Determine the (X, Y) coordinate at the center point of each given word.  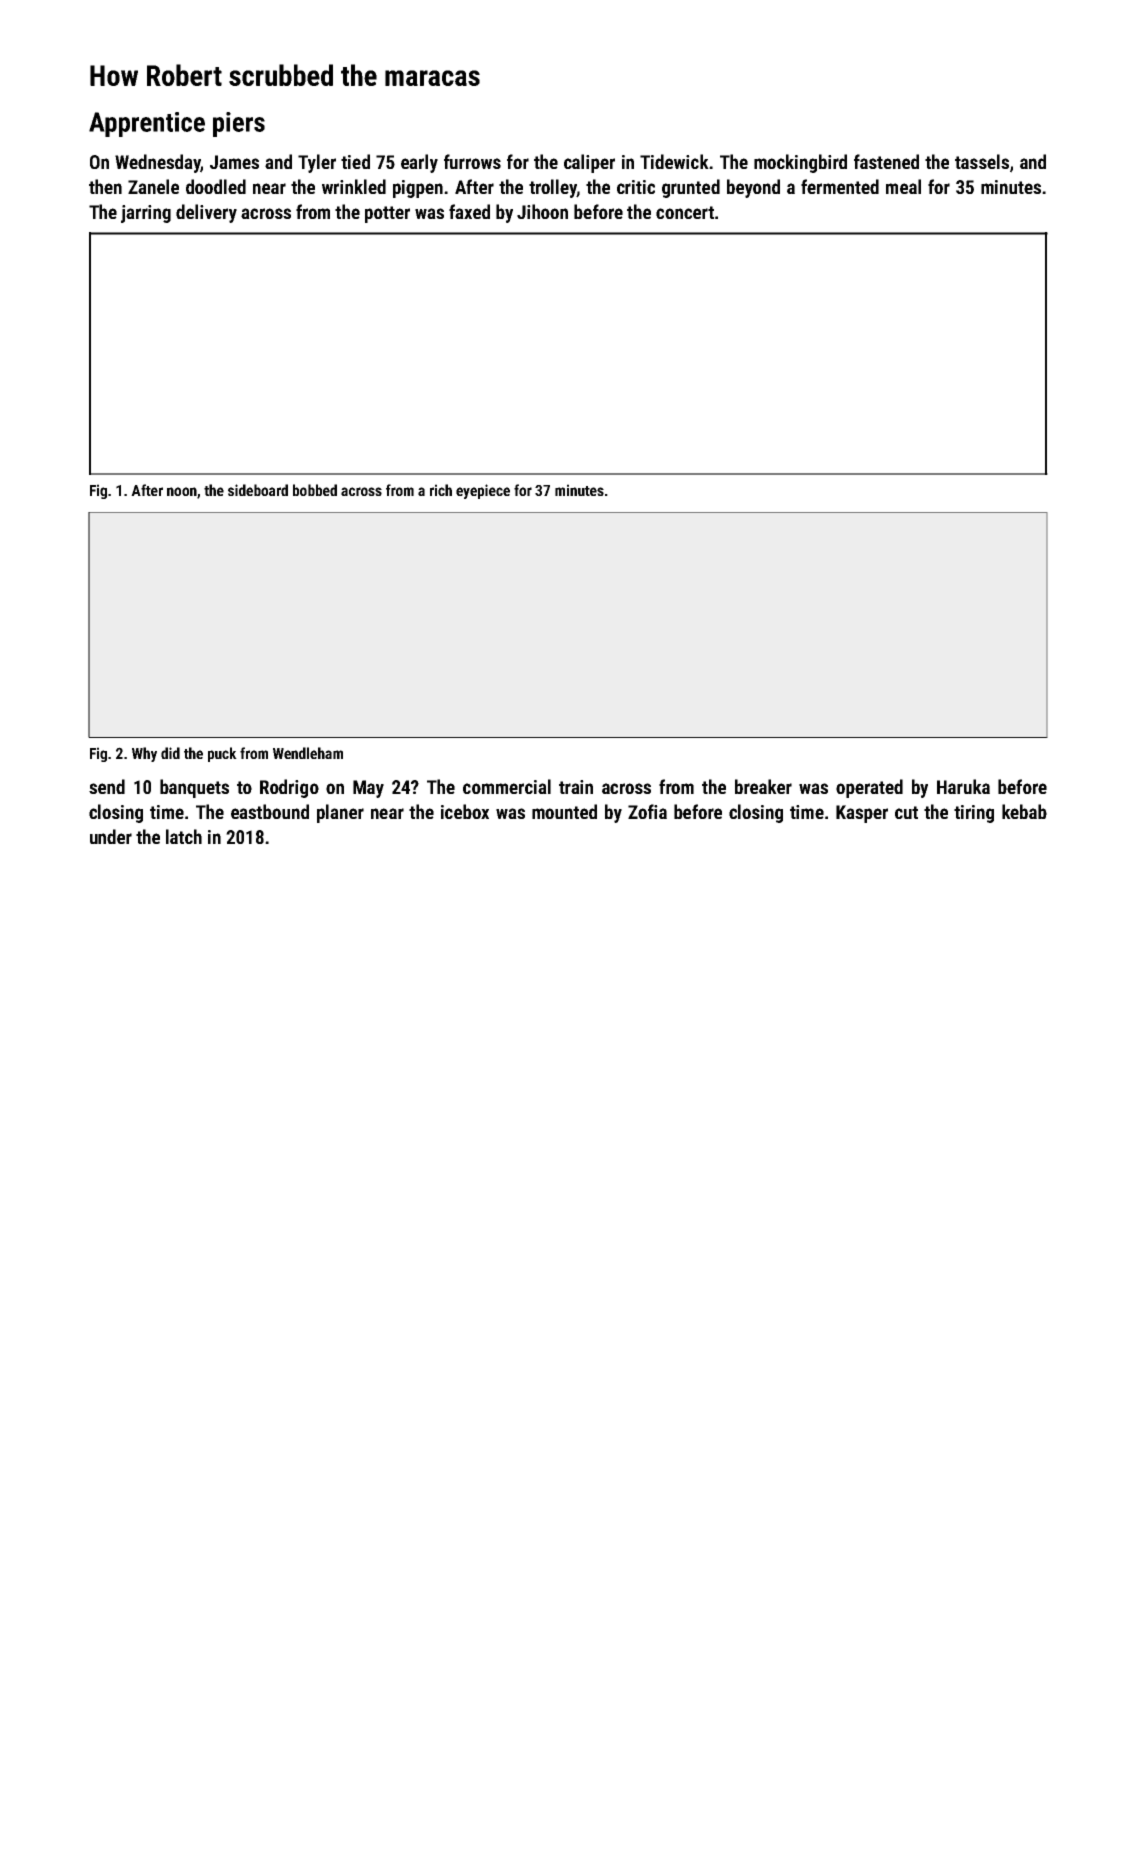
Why (144, 754)
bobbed (315, 490)
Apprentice (147, 124)
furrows (472, 161)
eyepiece (483, 491)
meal (903, 186)
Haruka (963, 786)
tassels (982, 161)
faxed (469, 211)
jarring (146, 214)
